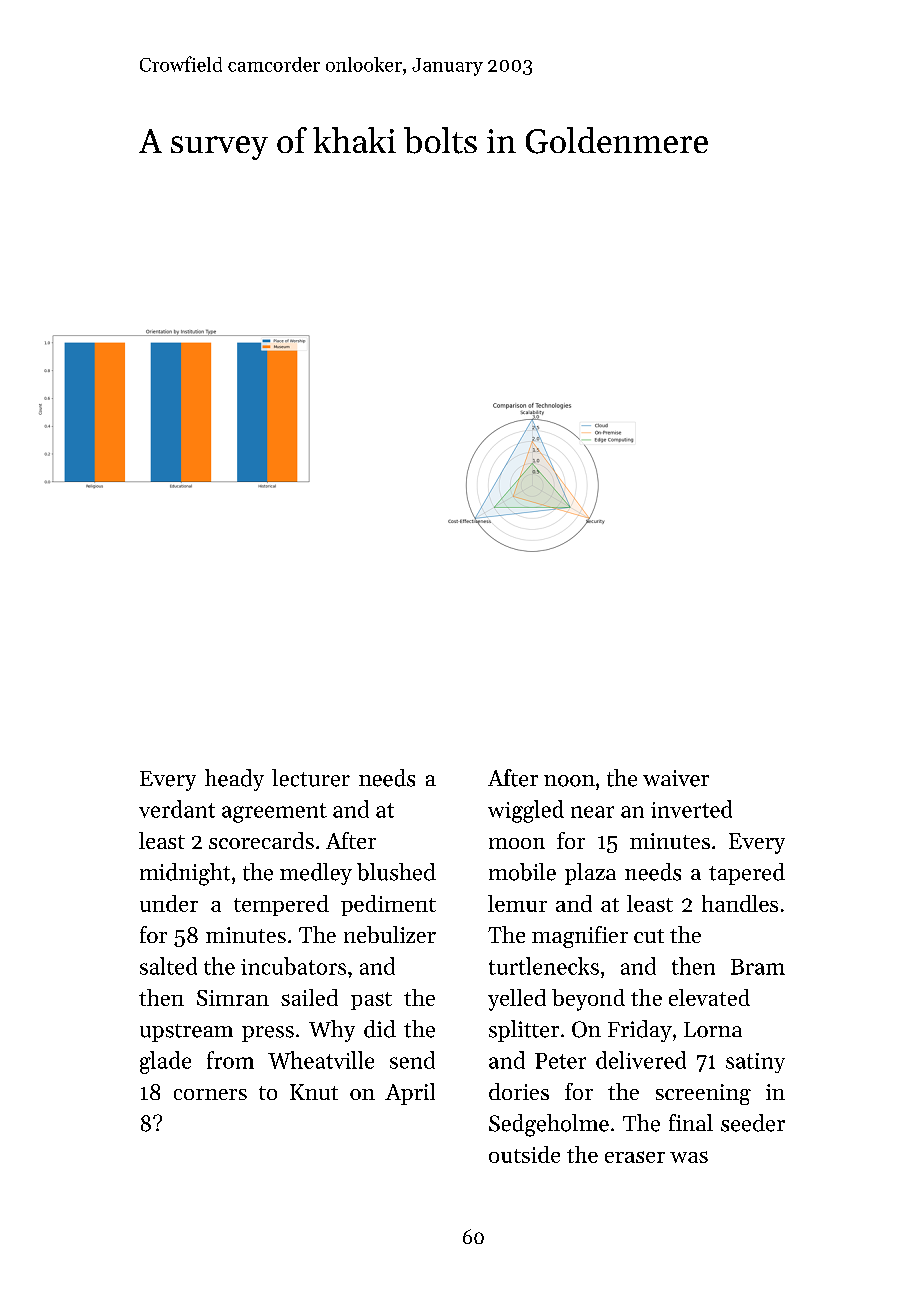  What do you see at coordinates (371, 1001) in the screenshot?
I see `past` at bounding box center [371, 1001].
